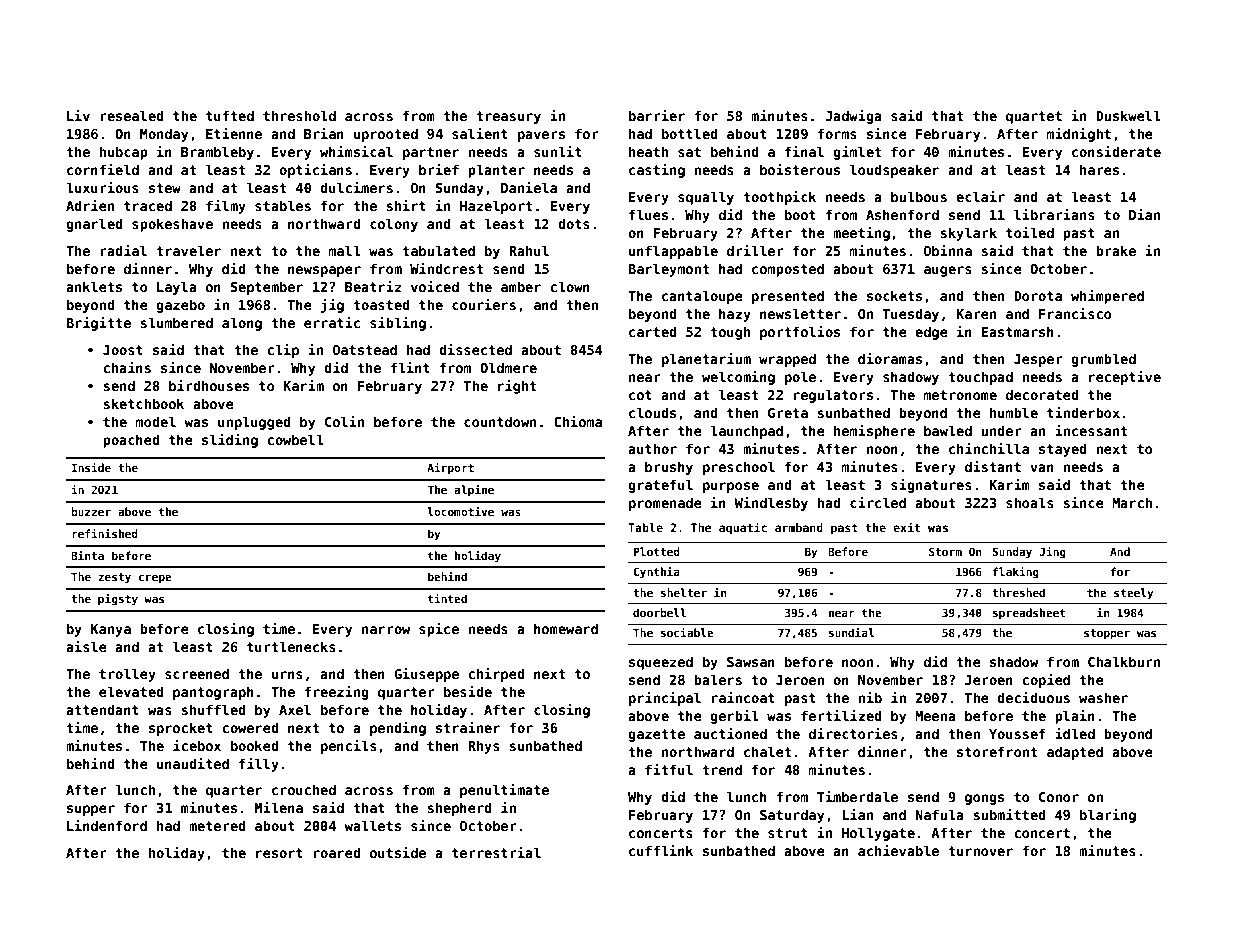 This image has width=1233, height=952. I want to click on whimsical, so click(356, 151).
